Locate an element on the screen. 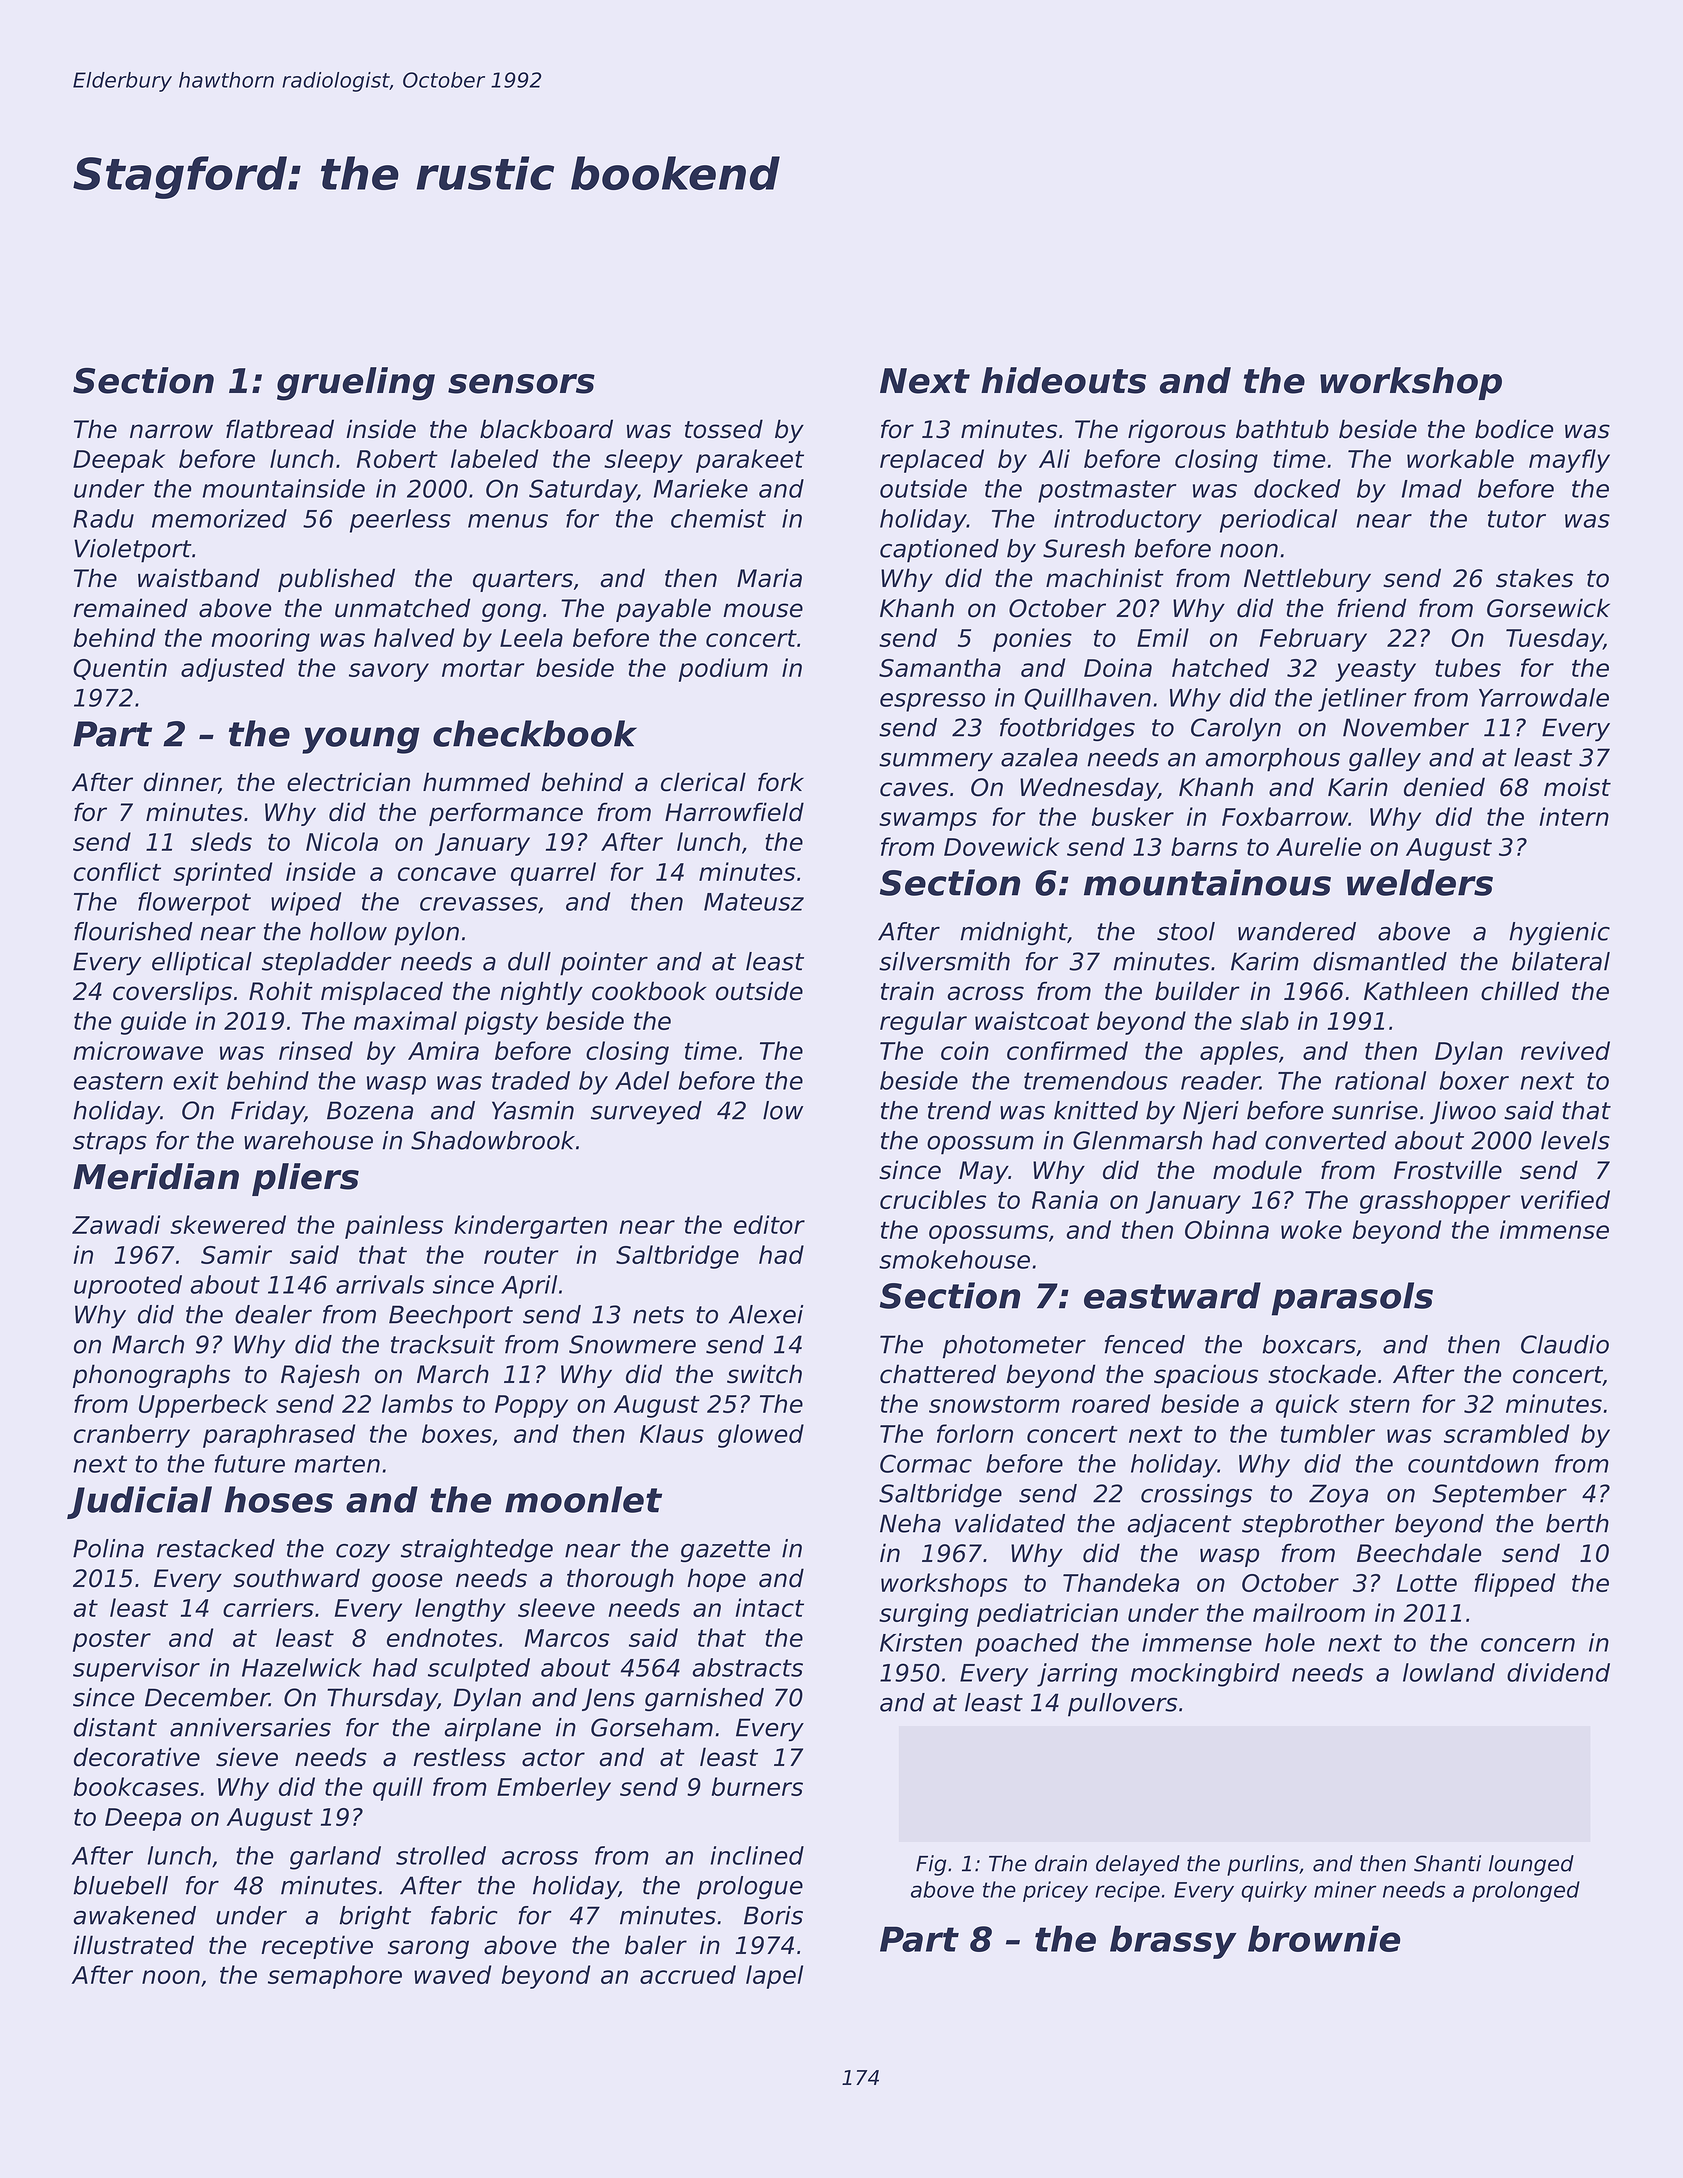  levels is located at coordinates (1575, 1140).
